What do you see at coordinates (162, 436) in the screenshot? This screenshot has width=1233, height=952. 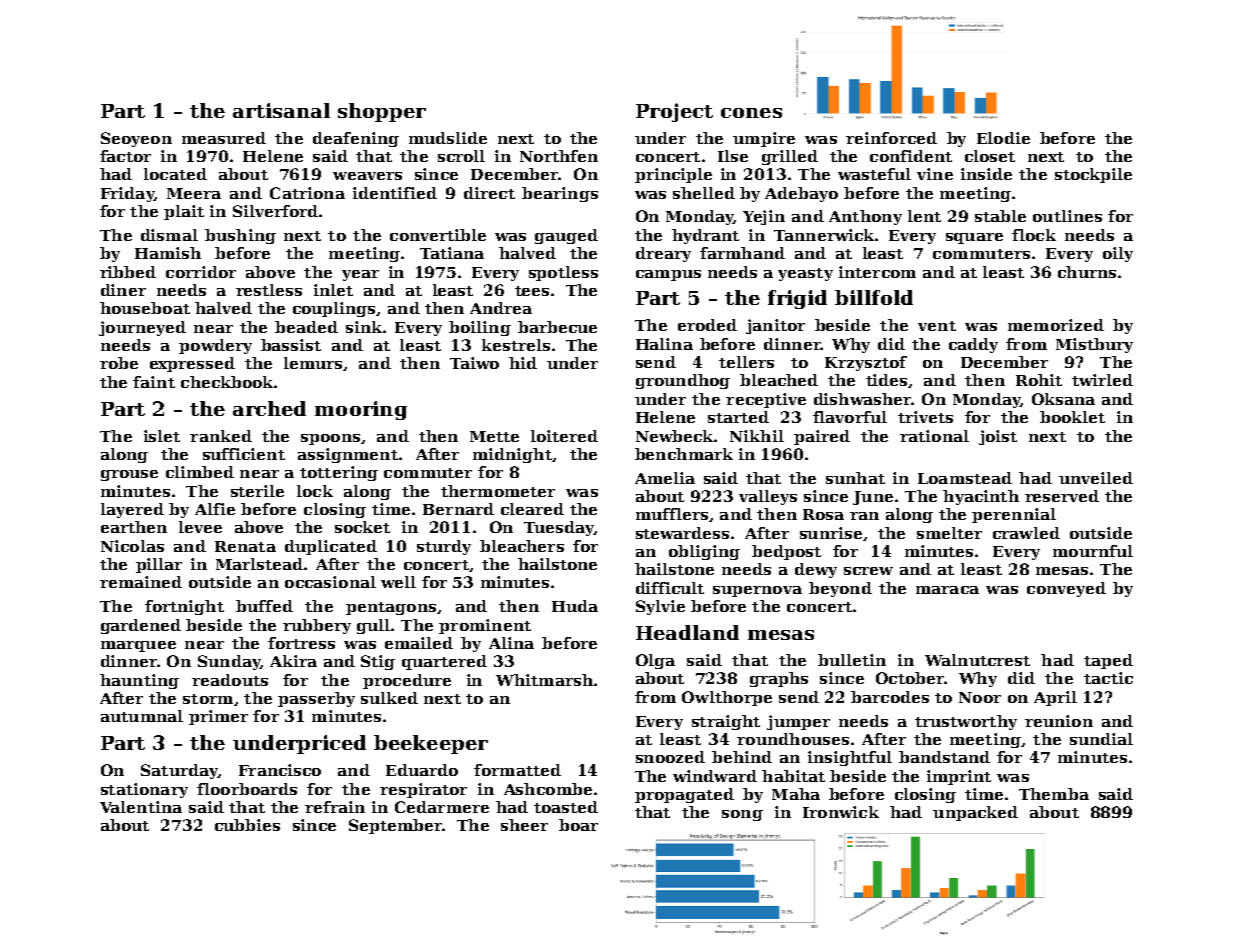 I see `islet` at bounding box center [162, 436].
